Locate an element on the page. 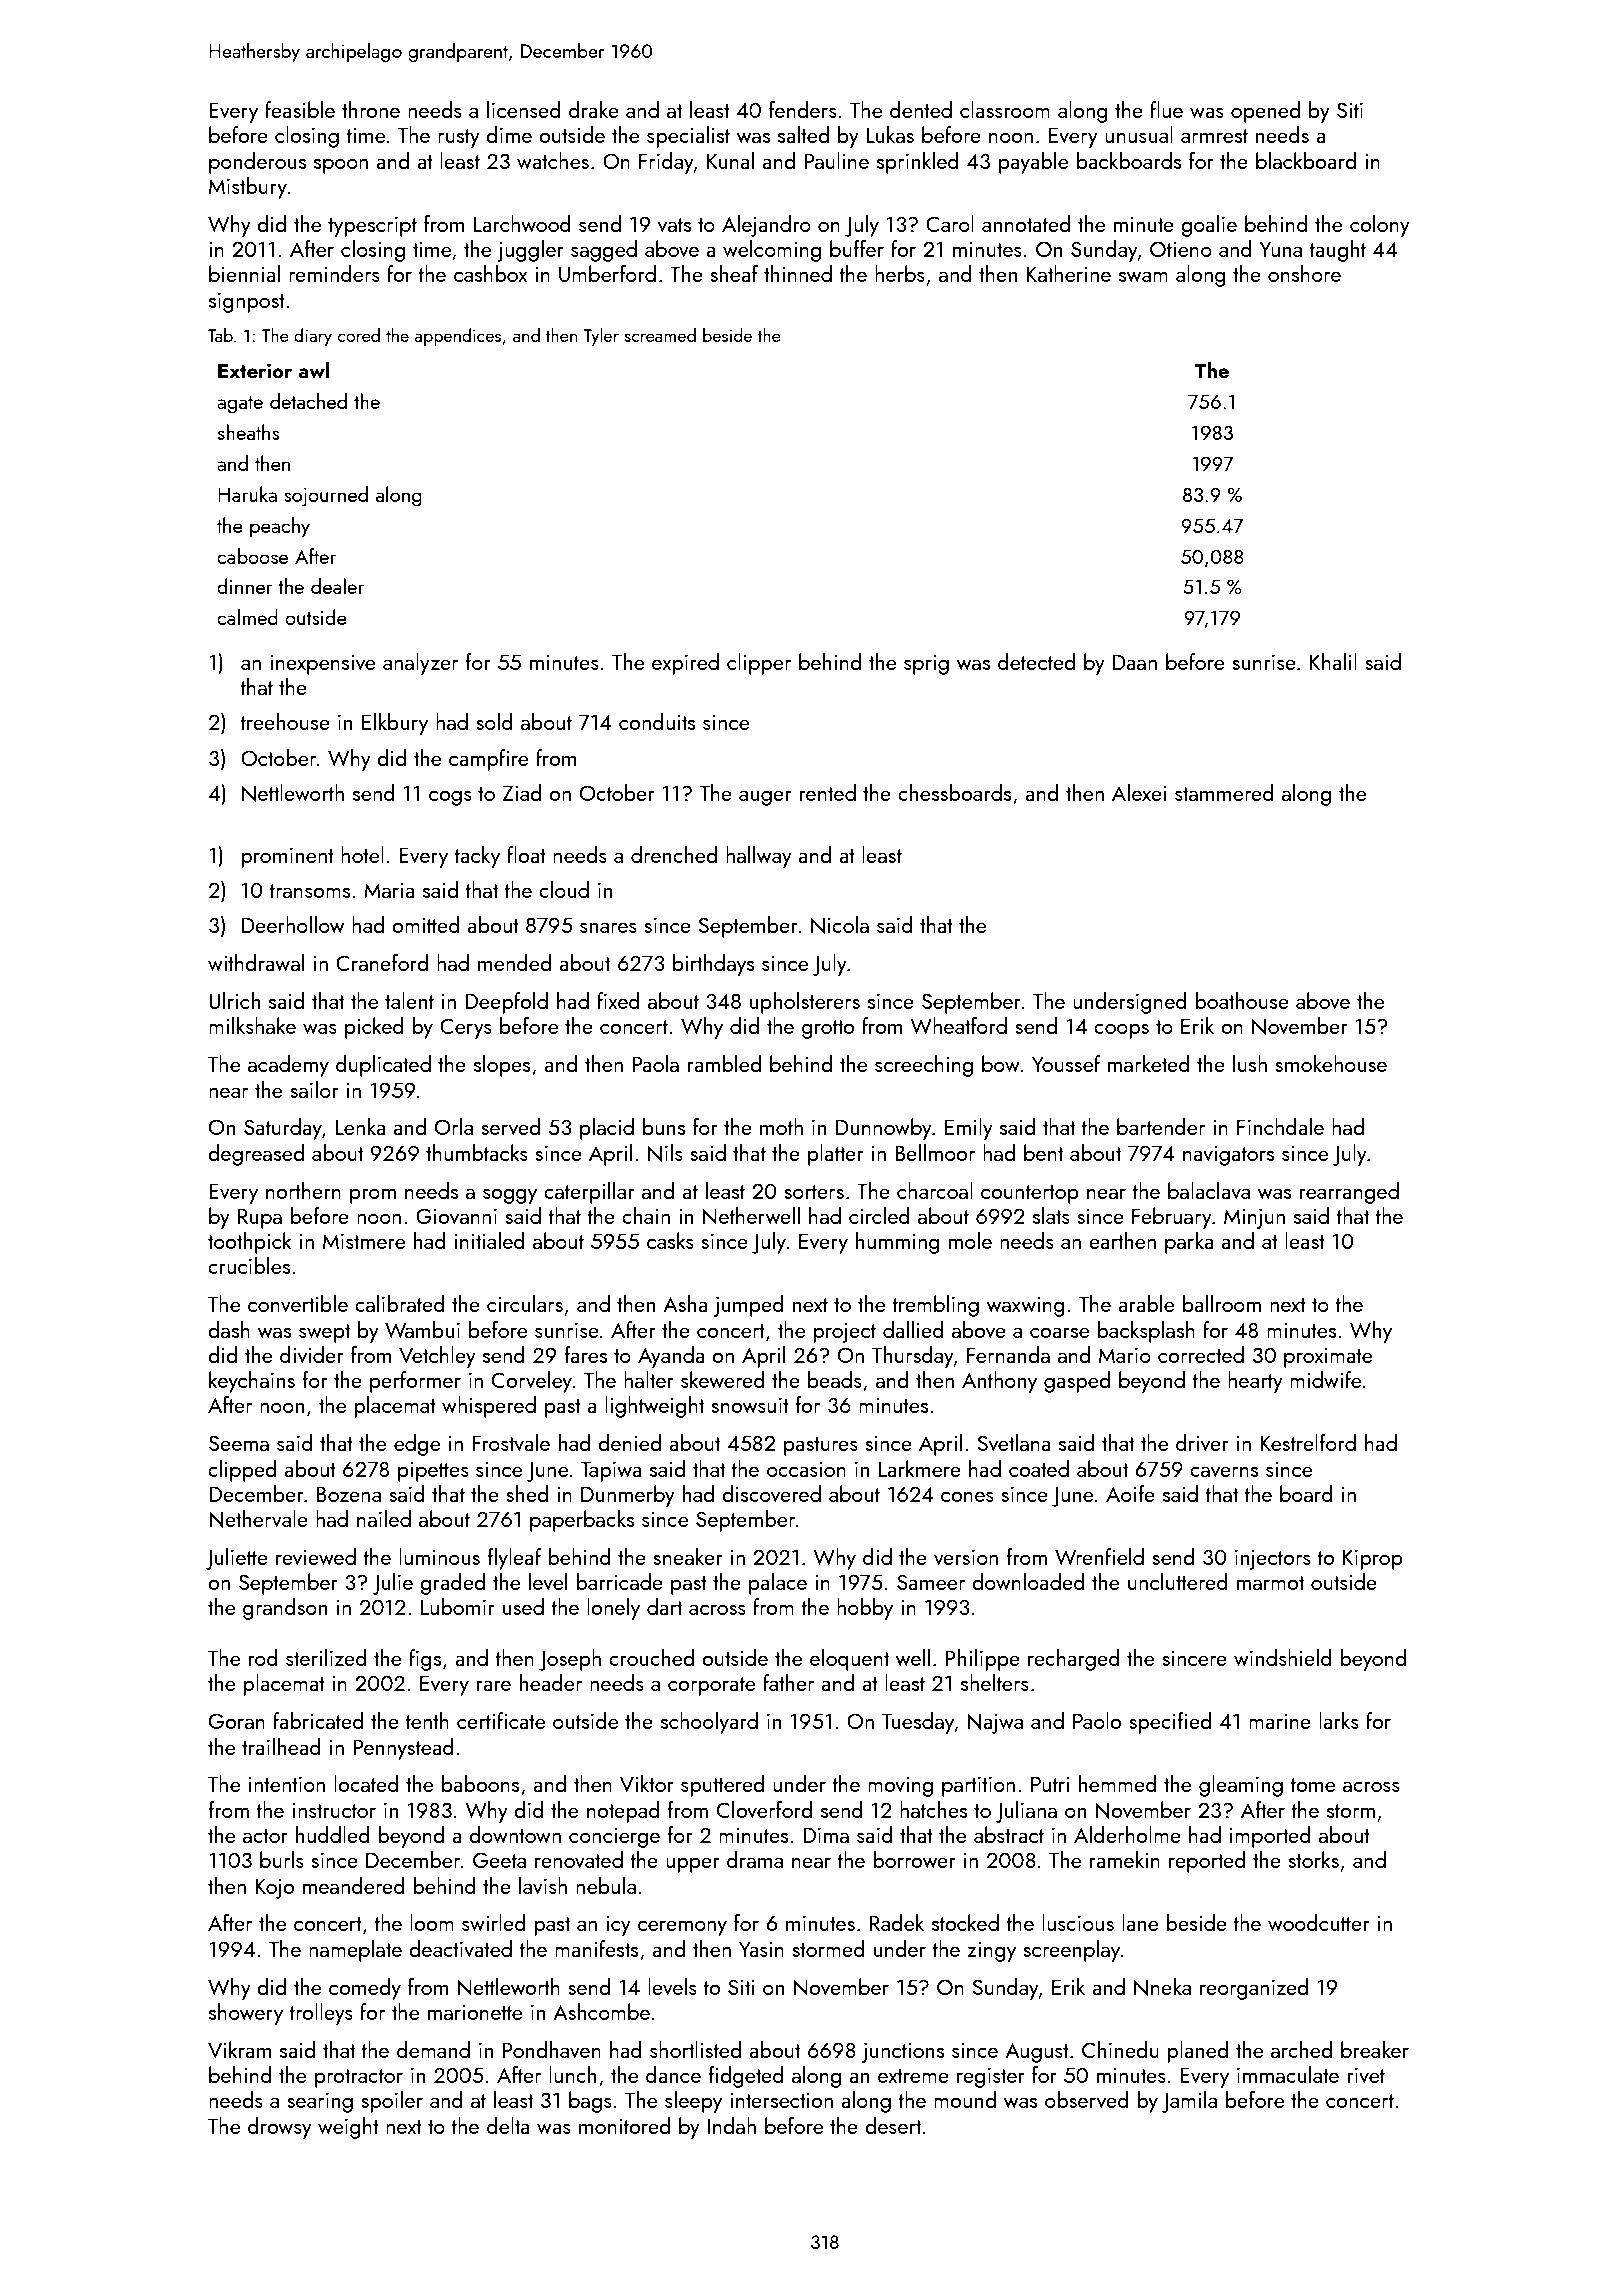 This image has height=2292, width=1620. schoolyard is located at coordinates (709, 1723).
